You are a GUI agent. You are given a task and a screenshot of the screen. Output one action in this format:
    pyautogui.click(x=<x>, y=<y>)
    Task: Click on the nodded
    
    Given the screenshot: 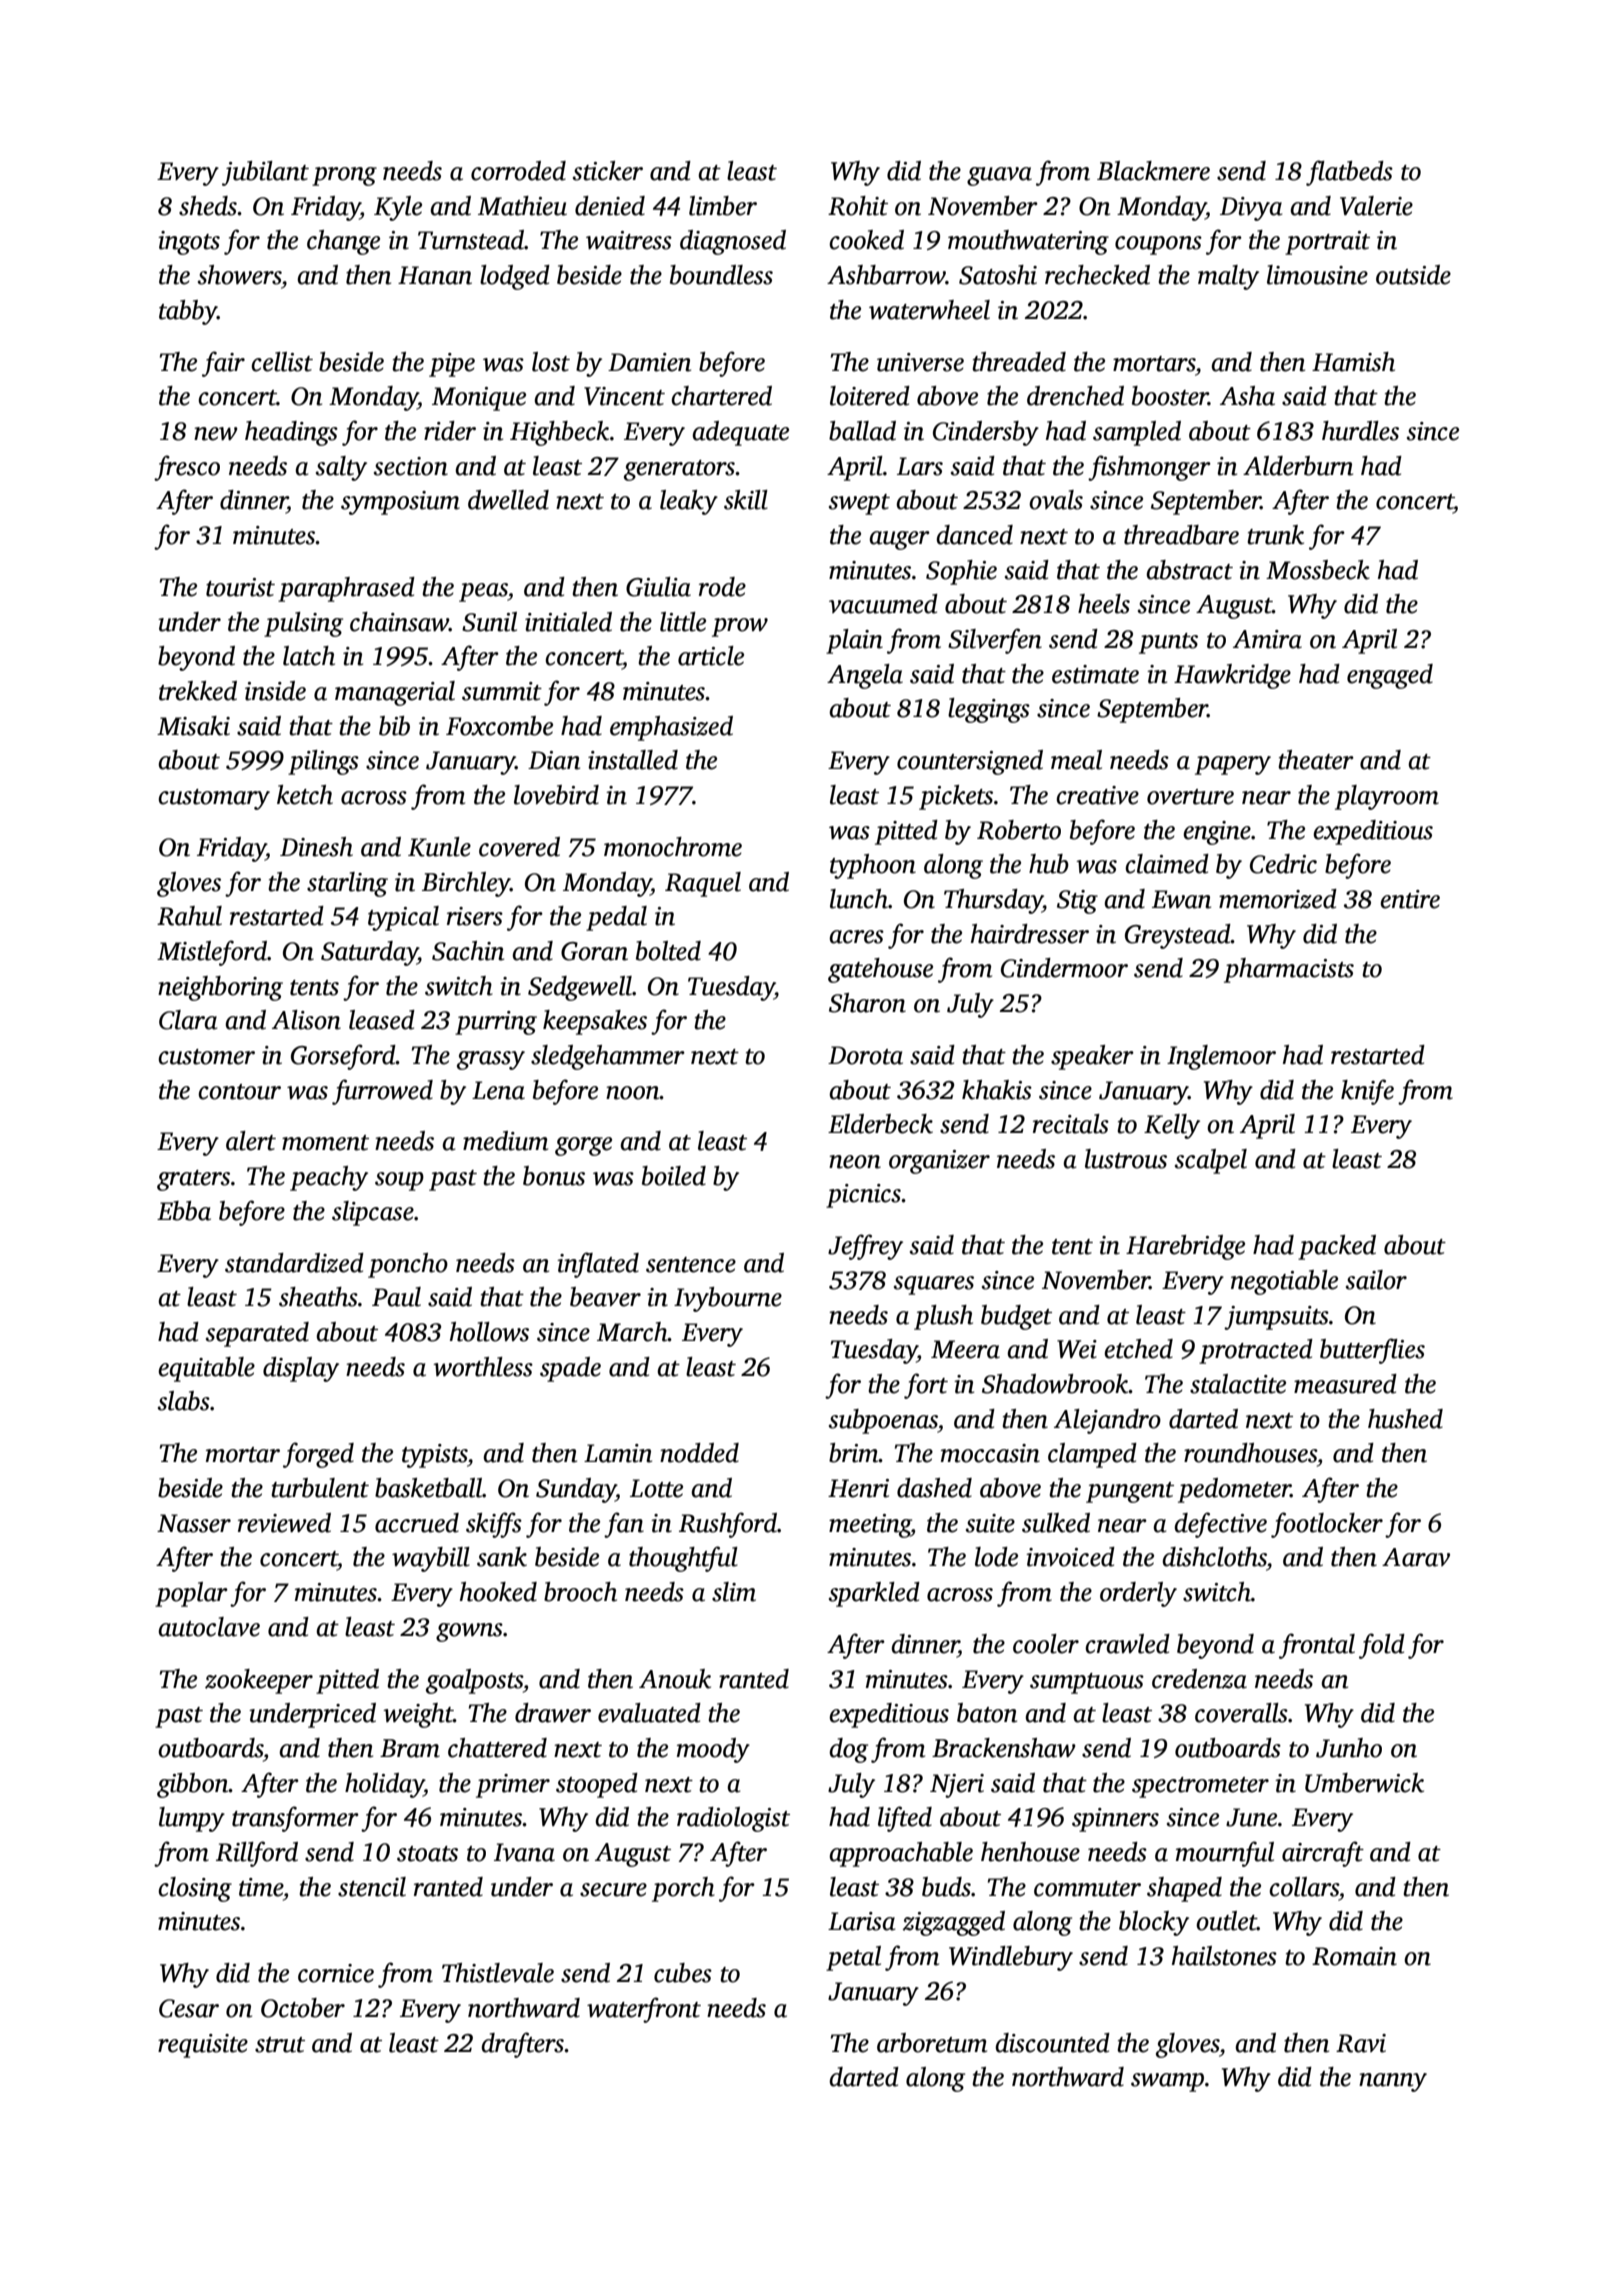 What is the action you would take?
    pyautogui.click(x=699, y=1453)
